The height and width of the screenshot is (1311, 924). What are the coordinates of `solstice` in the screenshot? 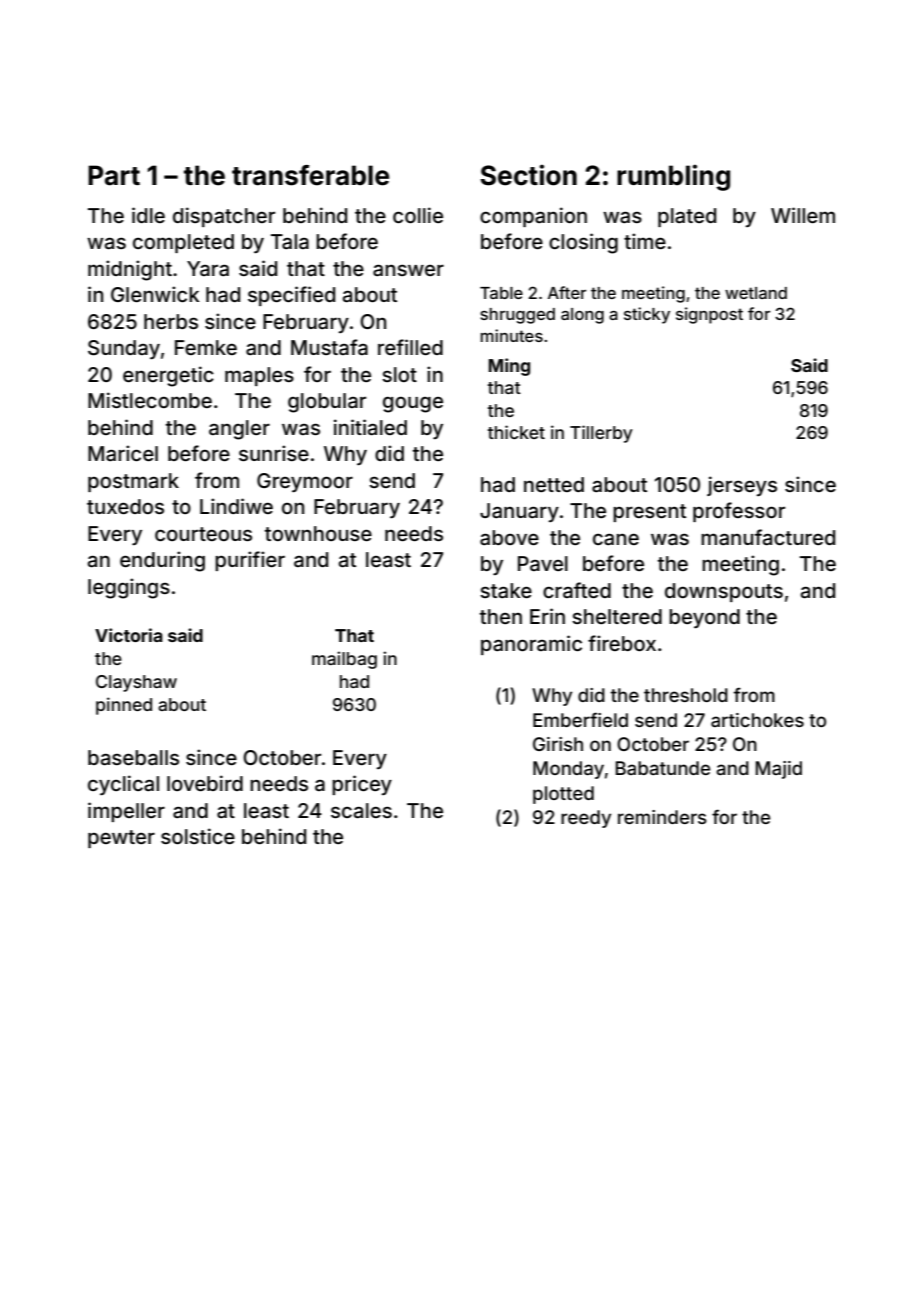 It's located at (198, 836).
